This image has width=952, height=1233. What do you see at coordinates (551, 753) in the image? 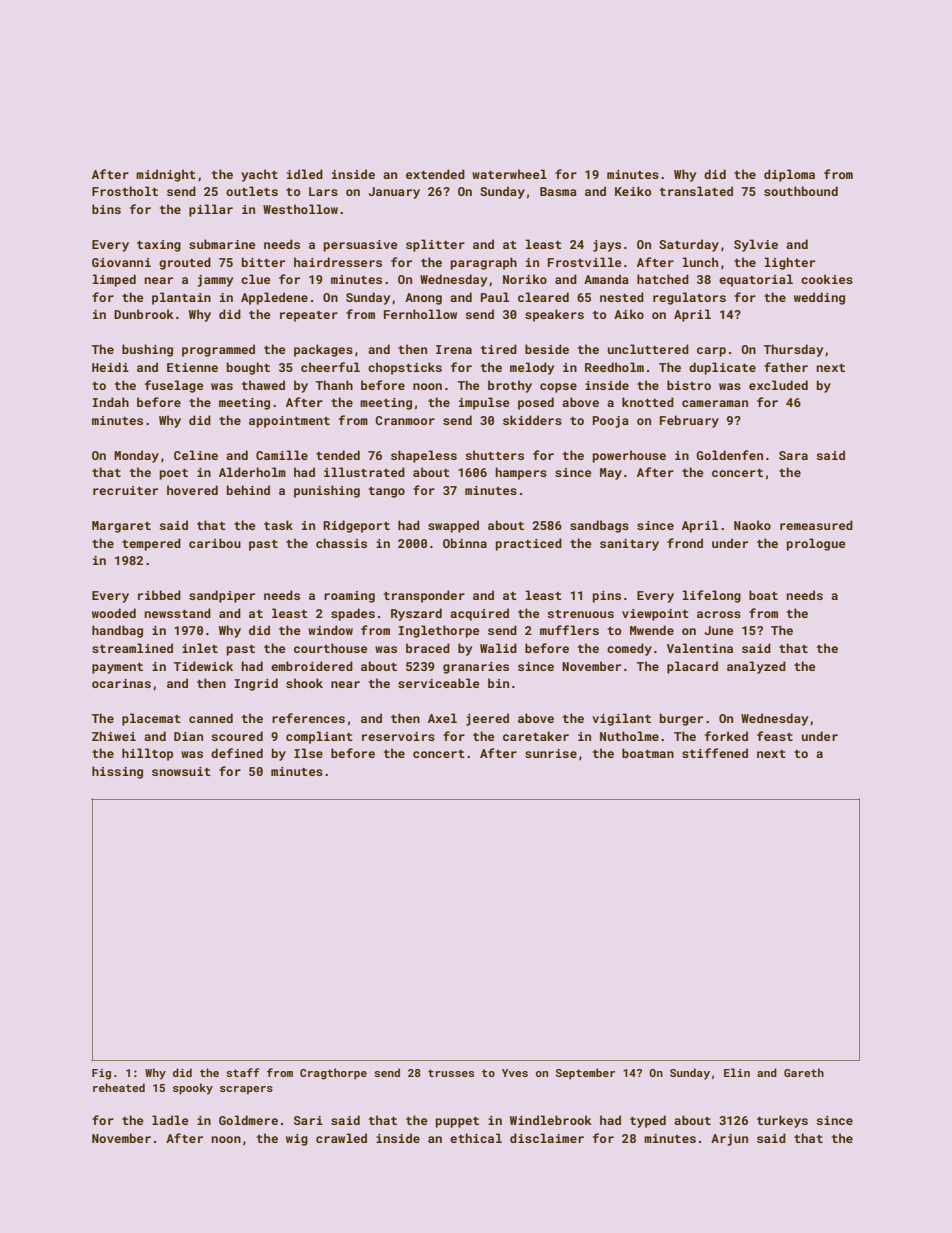
I see `sunrise` at bounding box center [551, 753].
